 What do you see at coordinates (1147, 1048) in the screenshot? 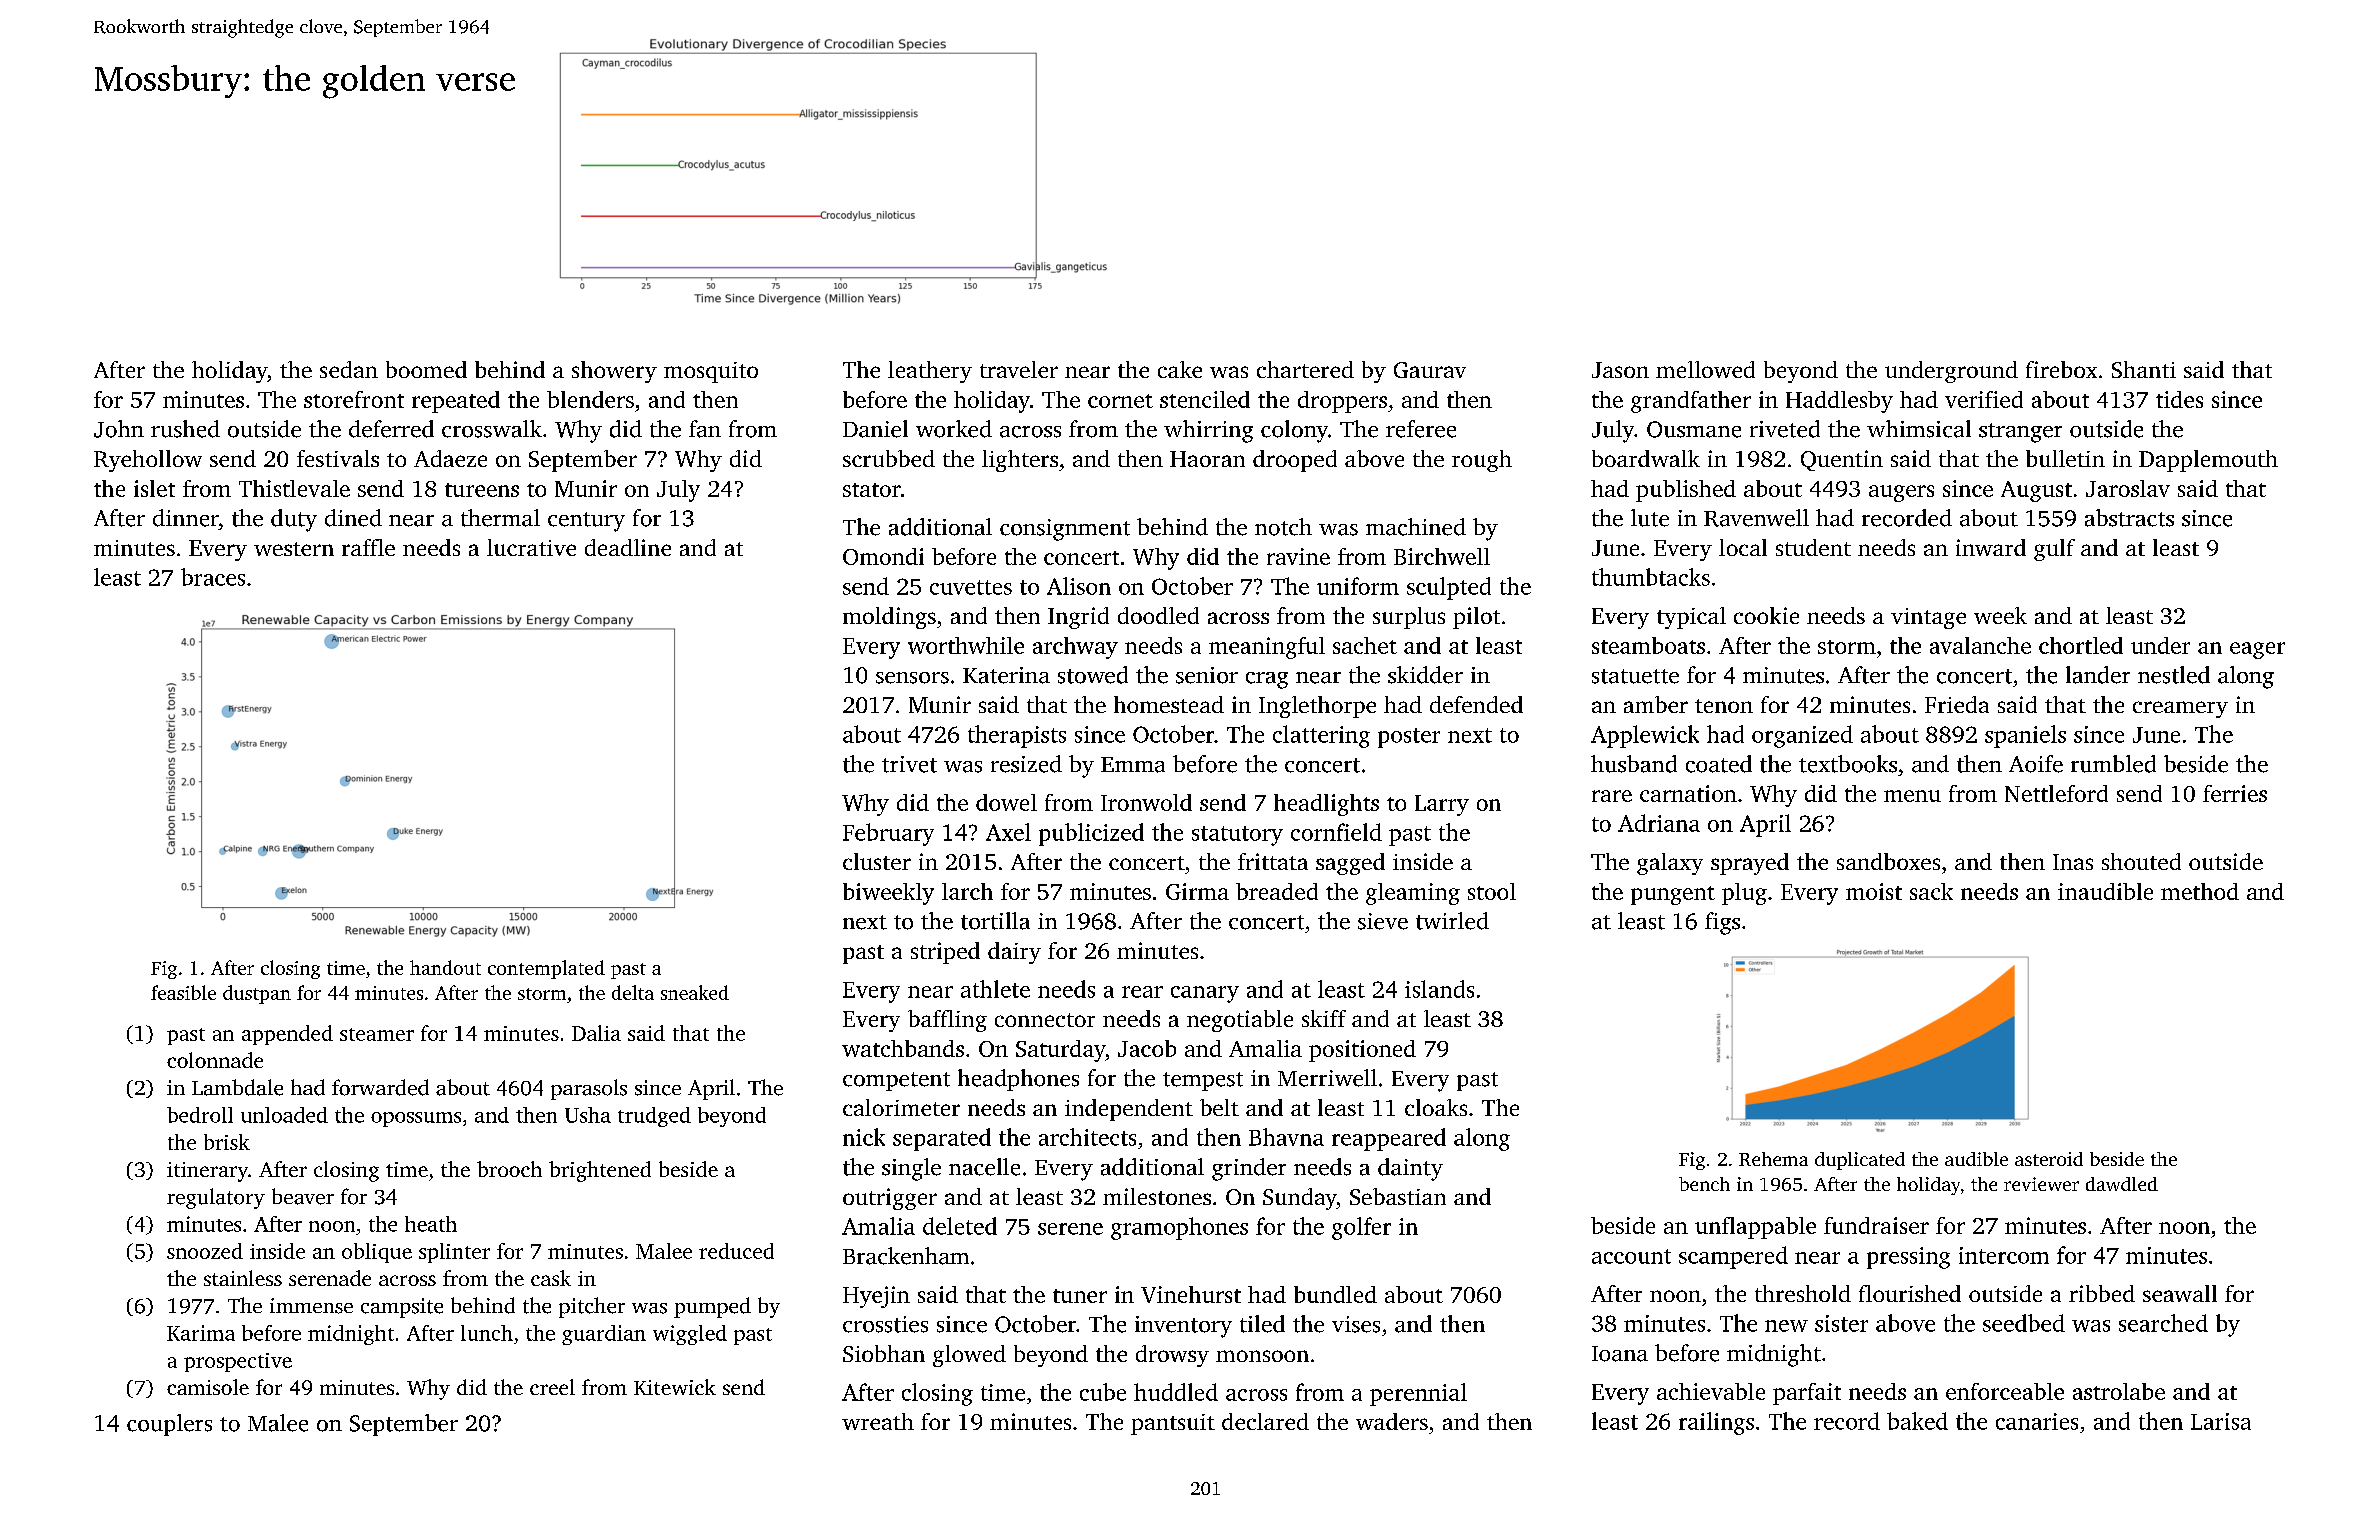
I see `Jacob` at bounding box center [1147, 1048].
